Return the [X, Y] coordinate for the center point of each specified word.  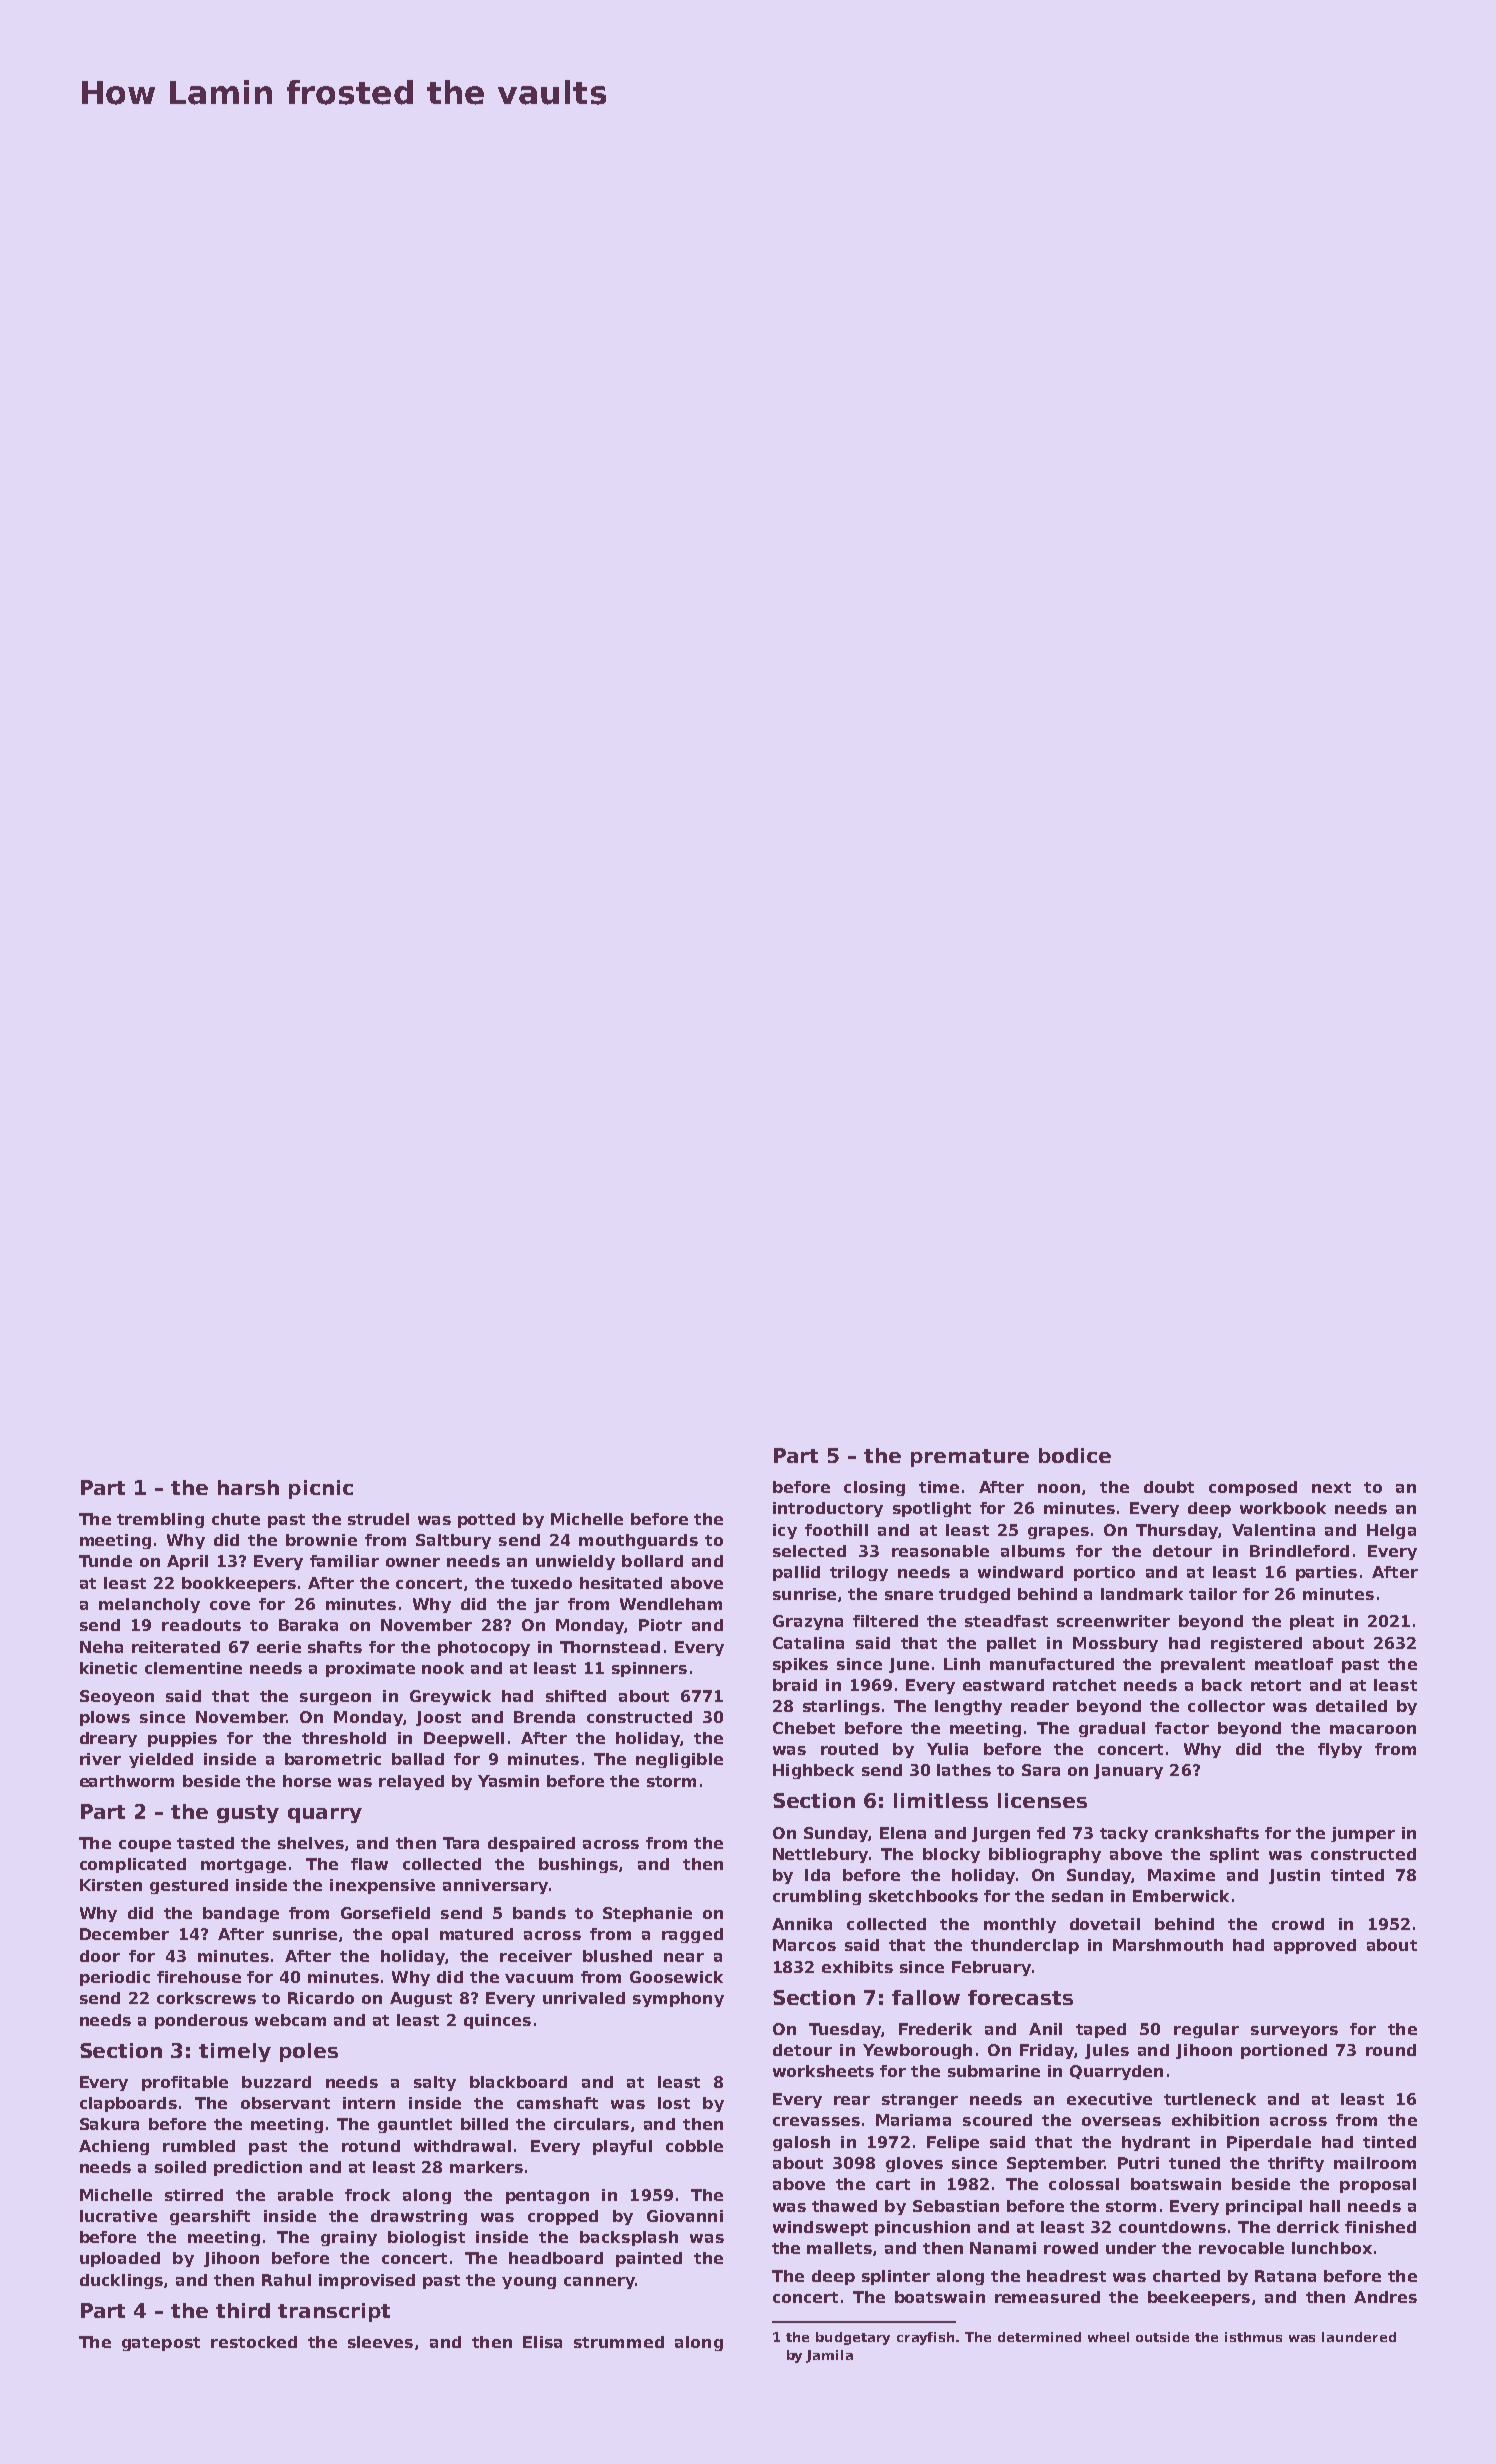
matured [476, 1934]
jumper [1363, 1834]
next [1331, 1487]
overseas [1121, 2121]
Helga [1391, 1531]
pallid [796, 1573]
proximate [370, 1669]
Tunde [105, 1561]
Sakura [109, 2124]
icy [785, 1531]
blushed [617, 1956]
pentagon [547, 2197]
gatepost [161, 2344]
